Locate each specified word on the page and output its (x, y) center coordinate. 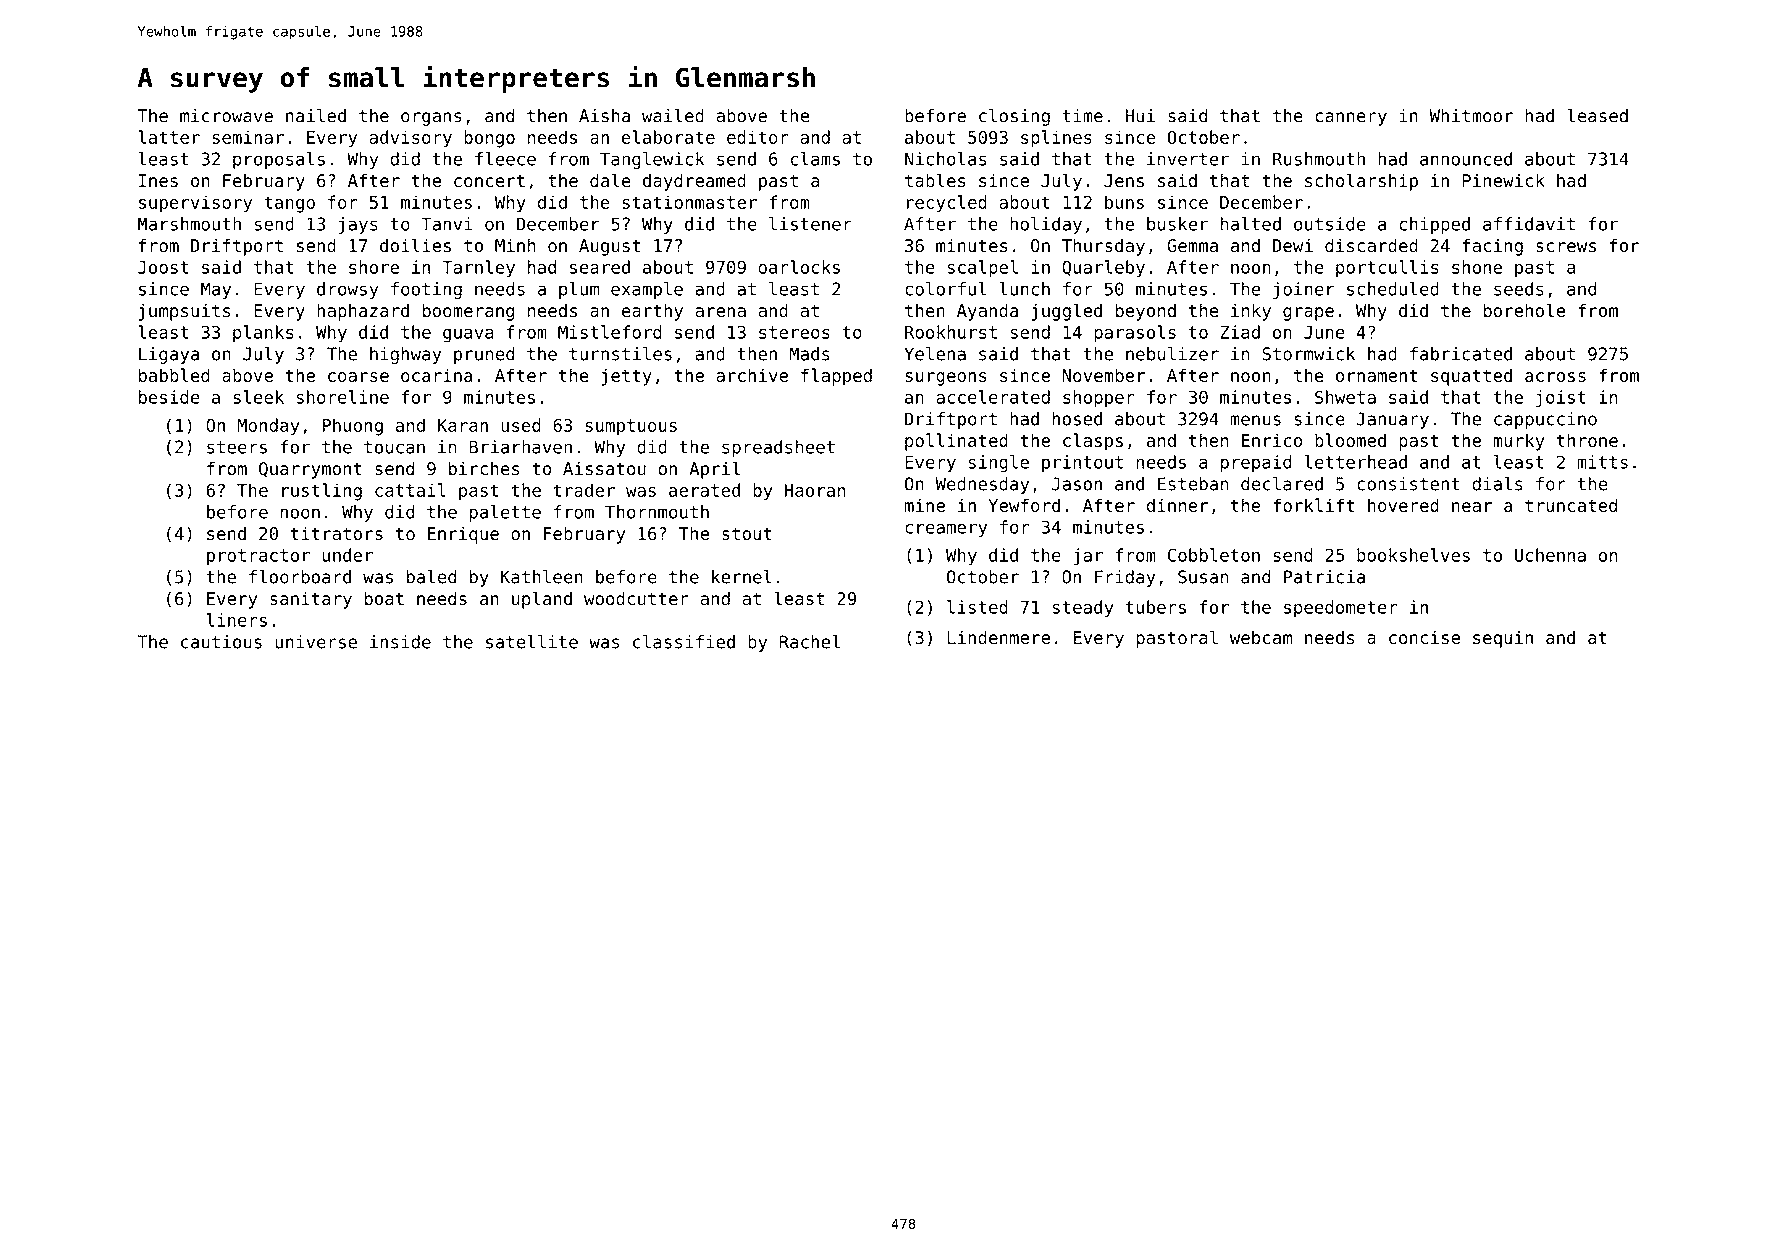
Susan (1203, 577)
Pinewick (1503, 180)
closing (1014, 117)
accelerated (993, 397)
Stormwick (1308, 354)
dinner (1177, 505)
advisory (411, 139)
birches (484, 468)
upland (542, 600)
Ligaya (169, 355)
